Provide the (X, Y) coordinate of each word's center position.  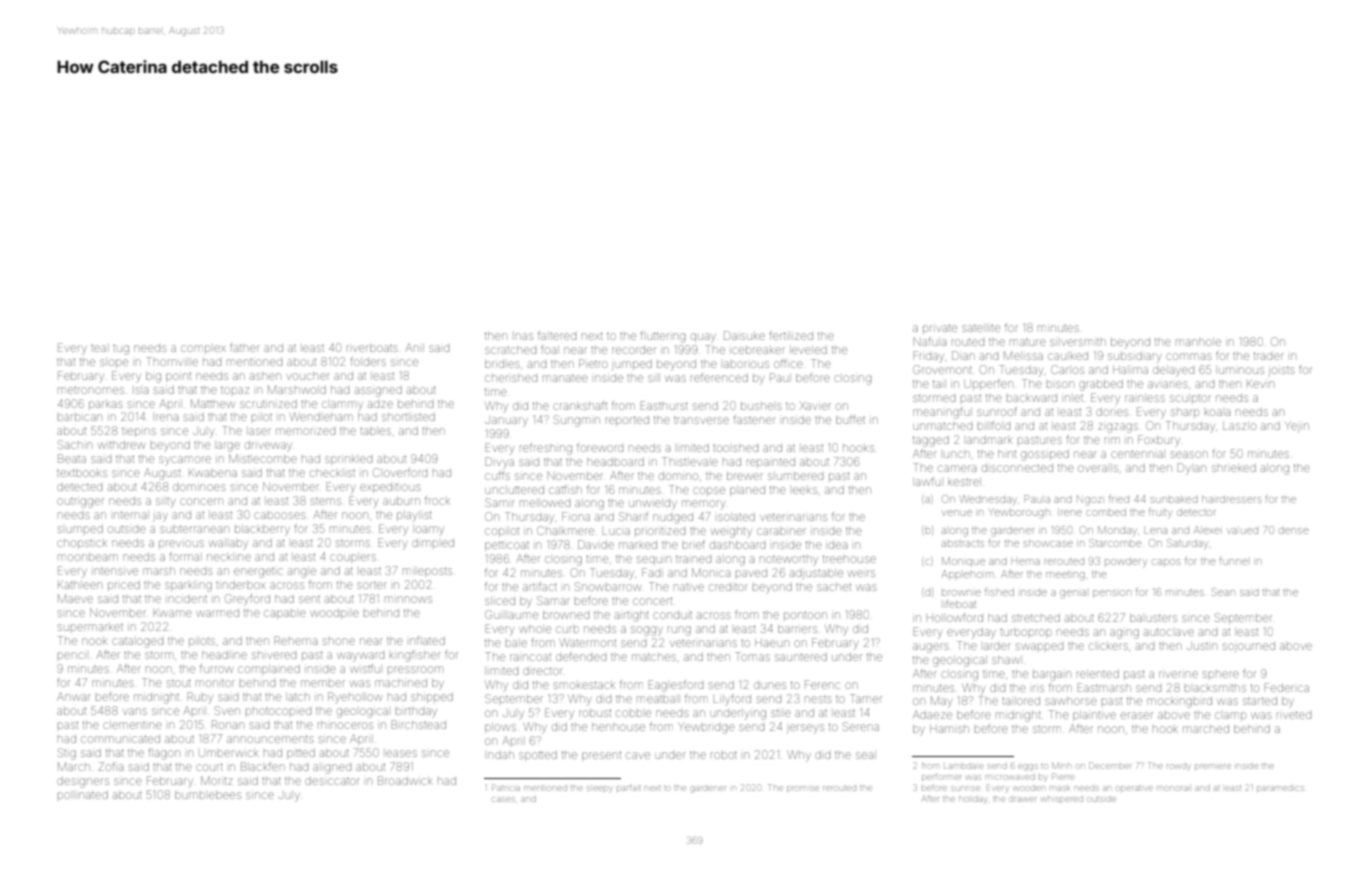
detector (1196, 512)
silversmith (1078, 342)
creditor (728, 587)
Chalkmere (565, 530)
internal (131, 515)
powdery (1125, 562)
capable (285, 614)
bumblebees (208, 795)
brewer (745, 476)
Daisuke (744, 335)
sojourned (1249, 646)
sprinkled (348, 460)
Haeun (772, 643)
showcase (1048, 543)
